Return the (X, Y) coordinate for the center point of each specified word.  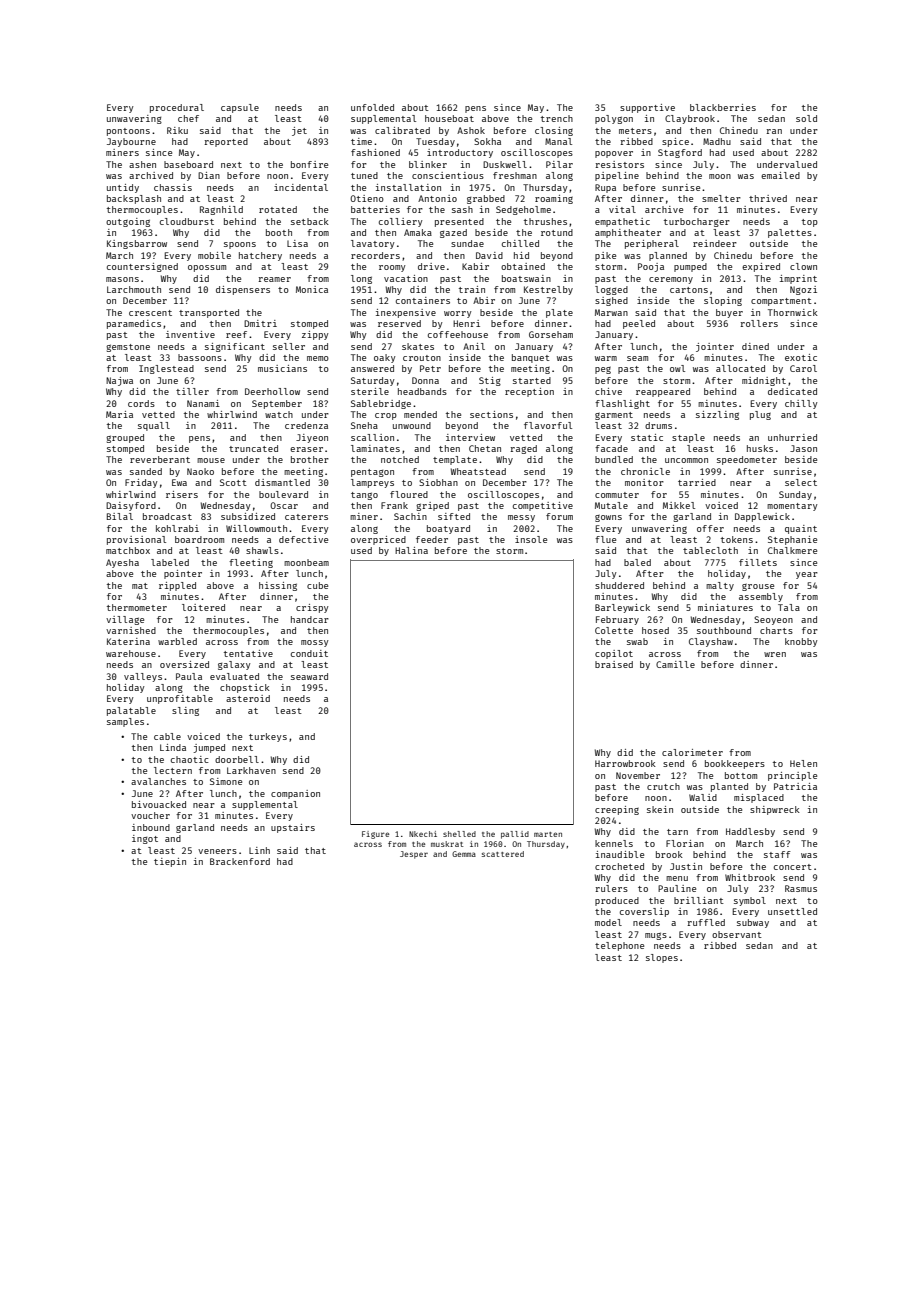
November (638, 775)
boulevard (283, 494)
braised (614, 664)
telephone (619, 946)
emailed (780, 175)
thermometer (137, 607)
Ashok (471, 130)
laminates (375, 448)
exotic (801, 357)
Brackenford (240, 861)
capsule (240, 108)
